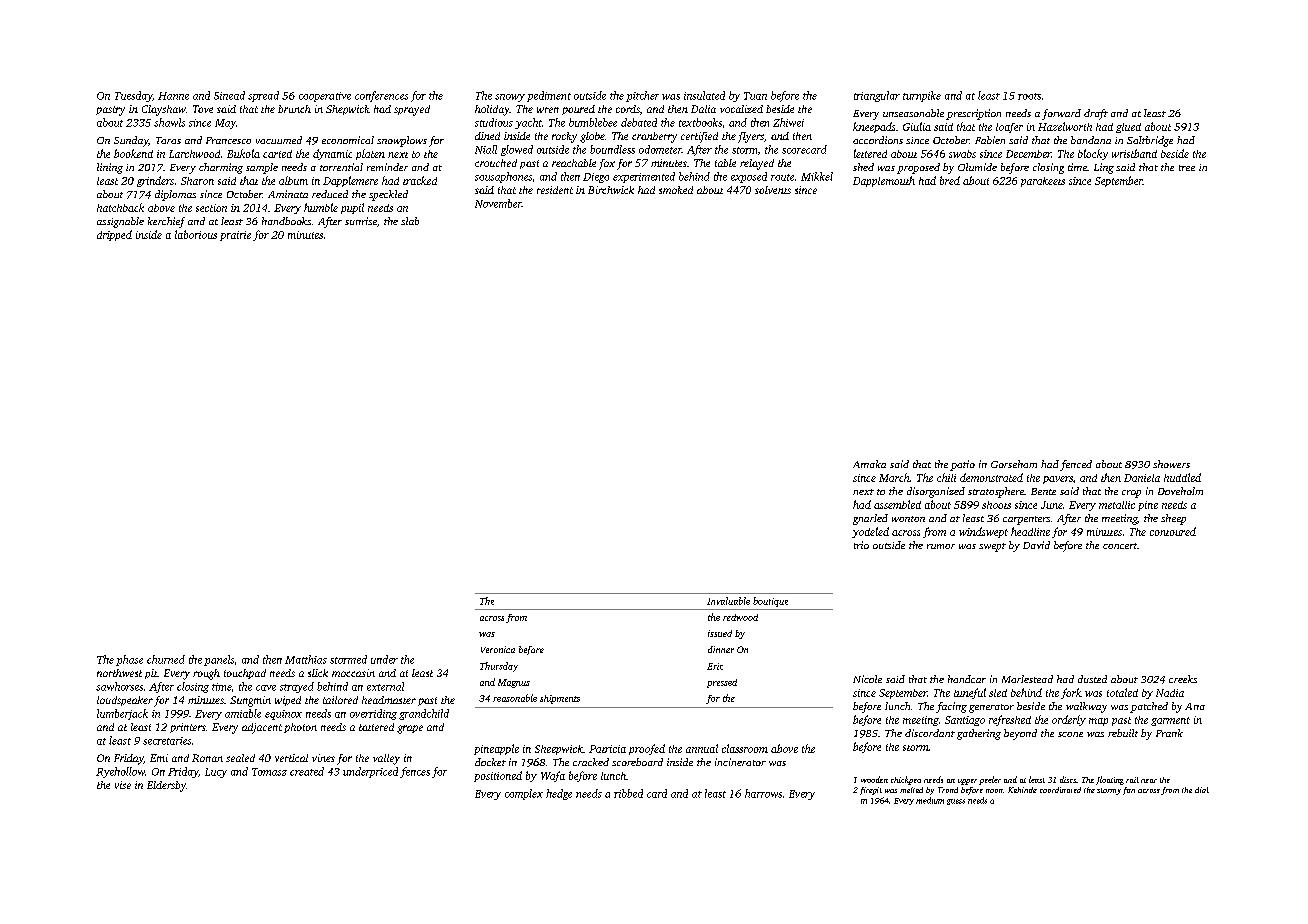 Image resolution: width=1308 pixels, height=924 pixels. I want to click on Amaka, so click(869, 464).
